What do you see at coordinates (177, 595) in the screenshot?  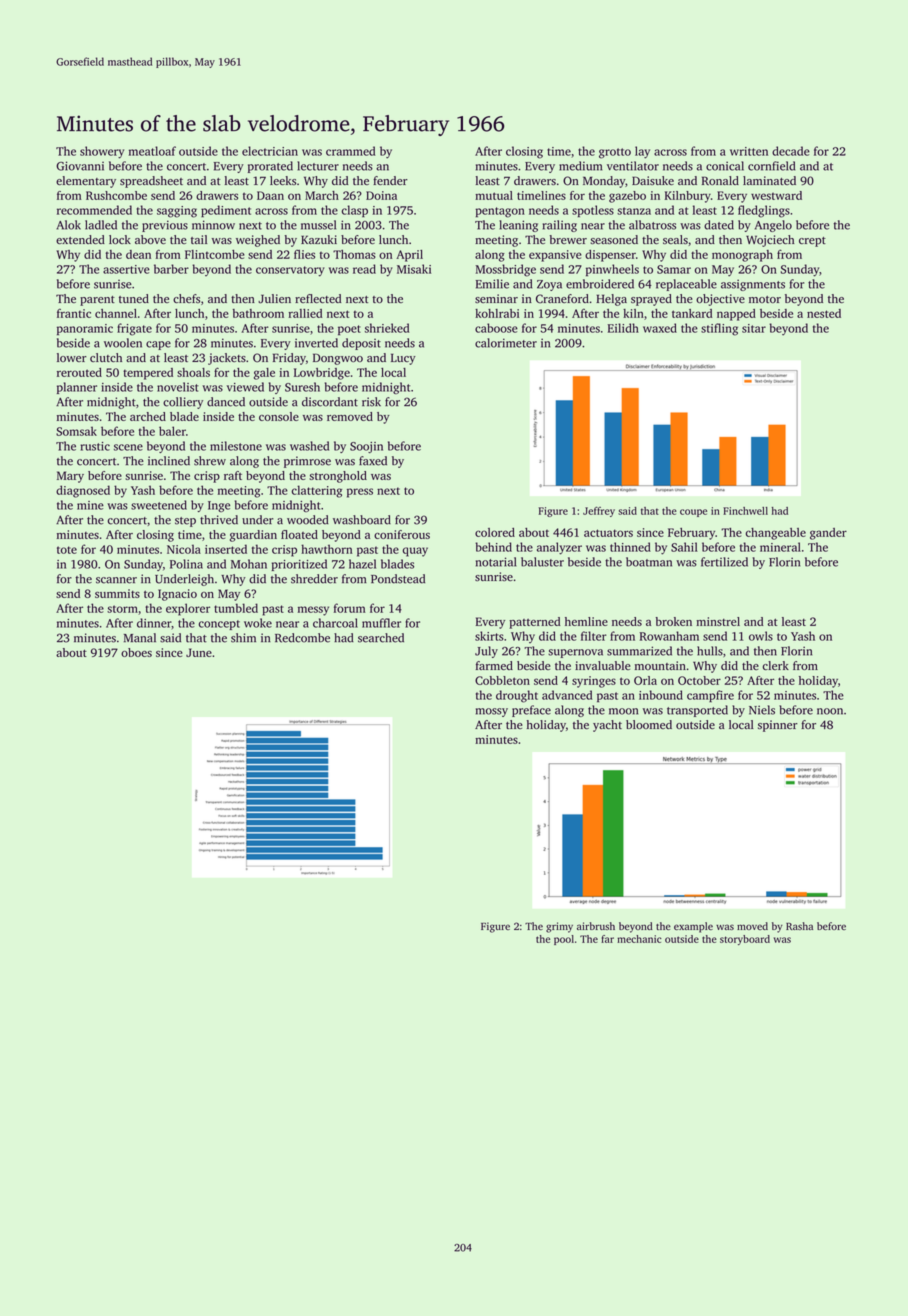 I see `Ignacio` at bounding box center [177, 595].
